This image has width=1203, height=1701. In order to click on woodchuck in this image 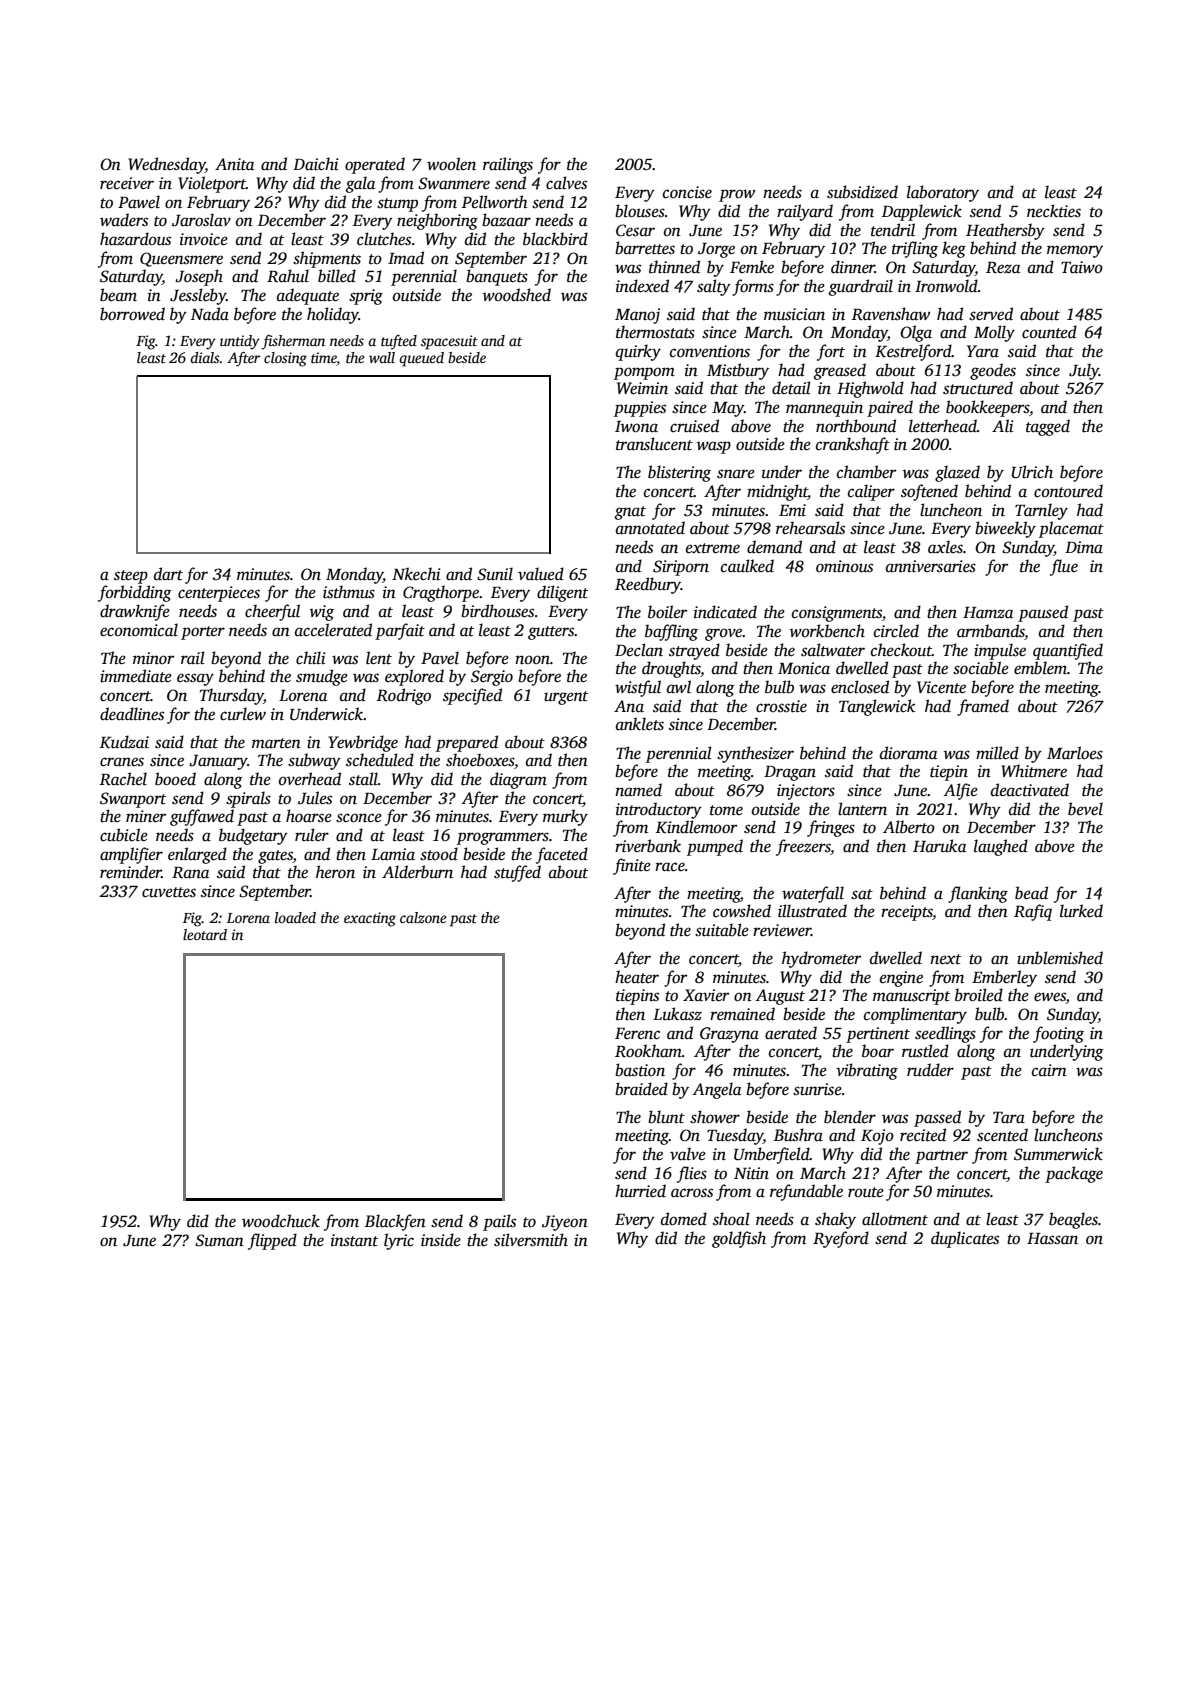, I will do `click(281, 1221)`.
